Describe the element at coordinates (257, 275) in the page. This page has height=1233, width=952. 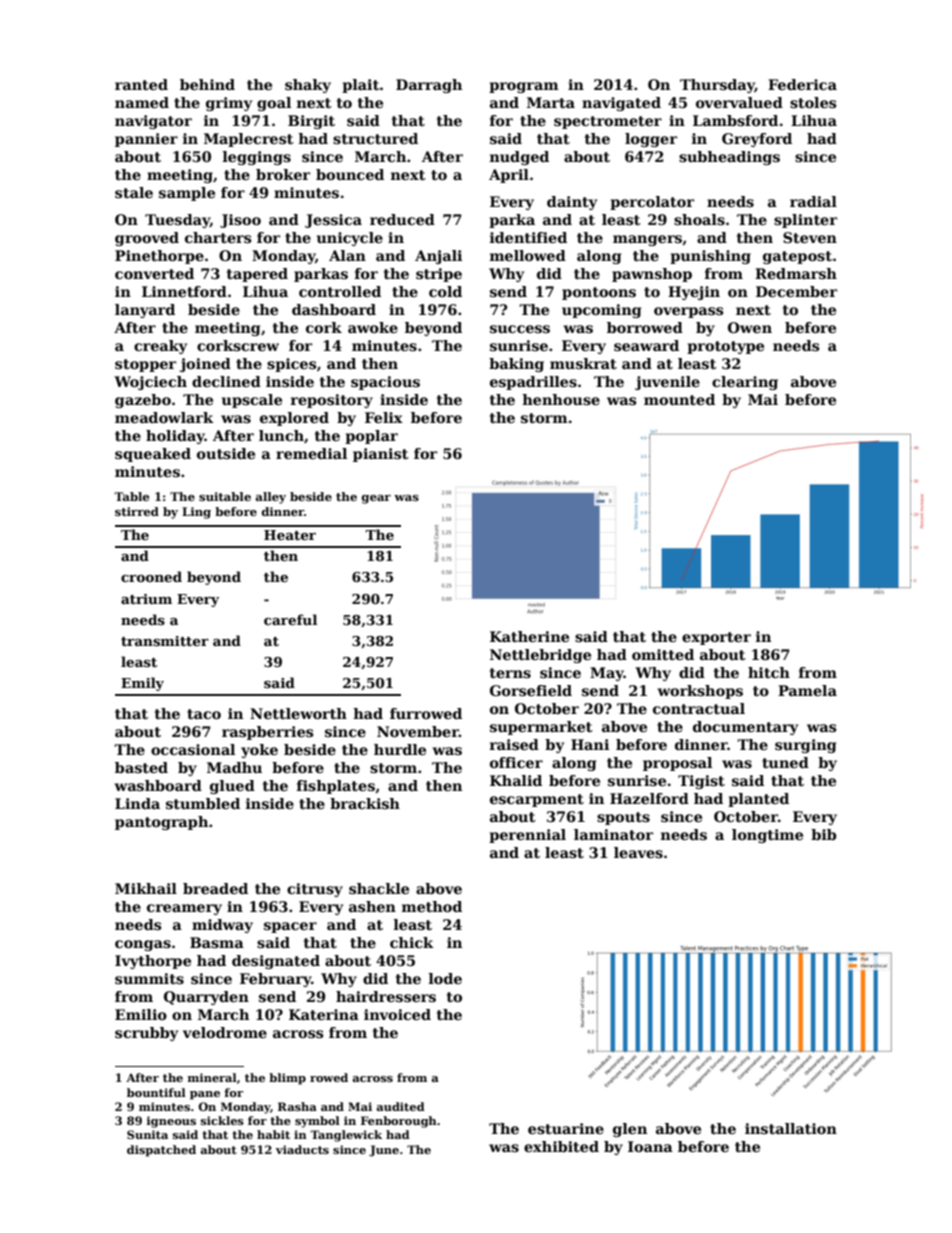
I see `tapered` at that location.
